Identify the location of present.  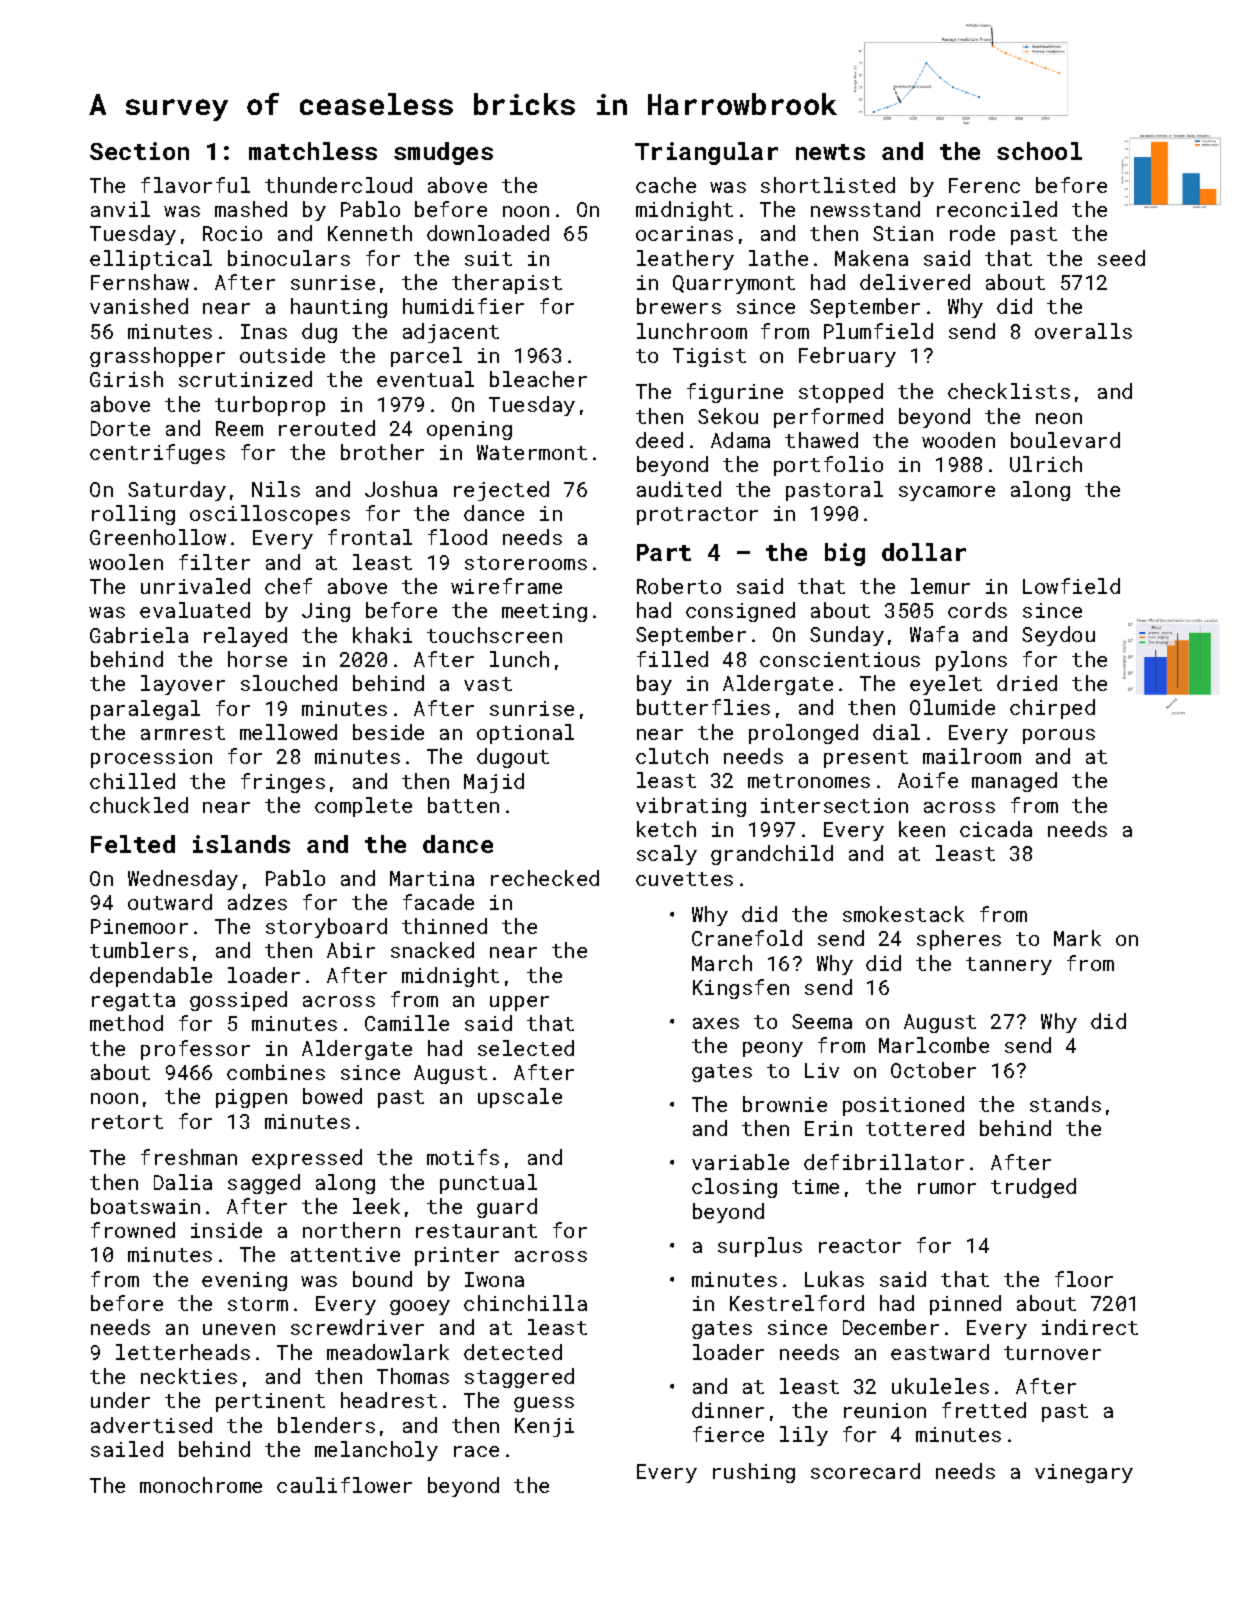
(866, 759).
